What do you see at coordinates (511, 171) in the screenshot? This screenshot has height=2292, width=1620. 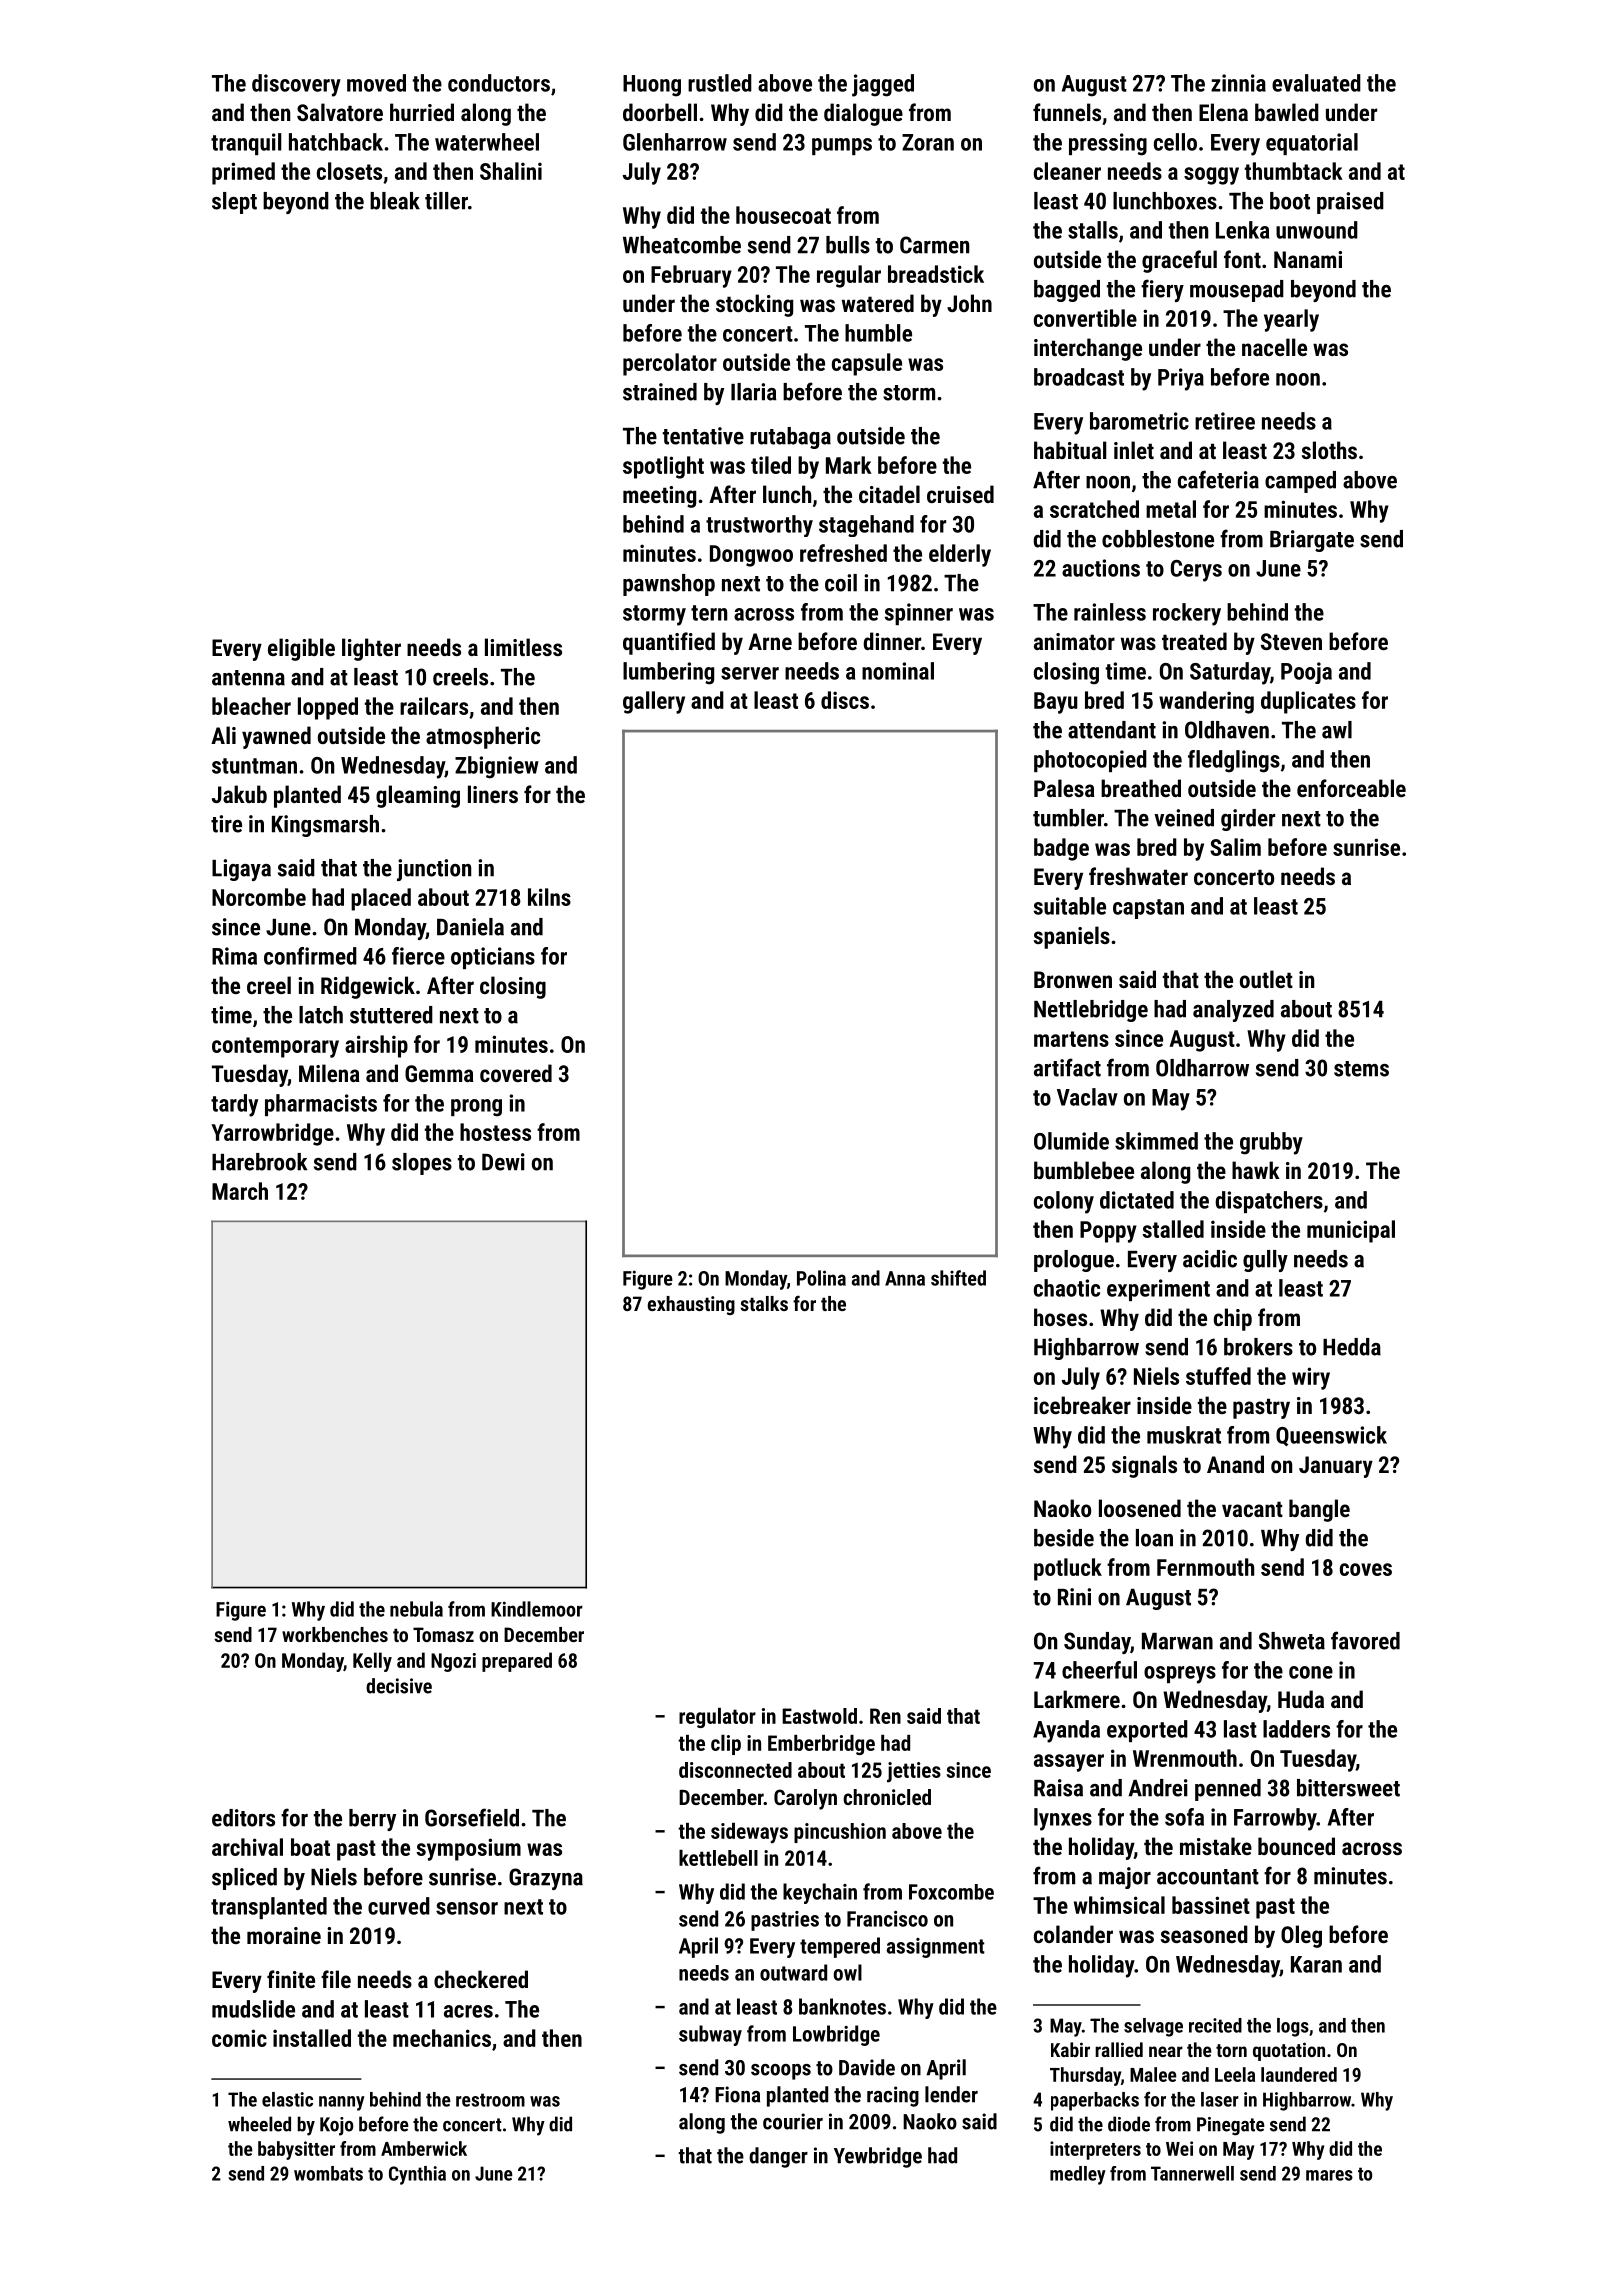 I see `Shalini` at bounding box center [511, 171].
